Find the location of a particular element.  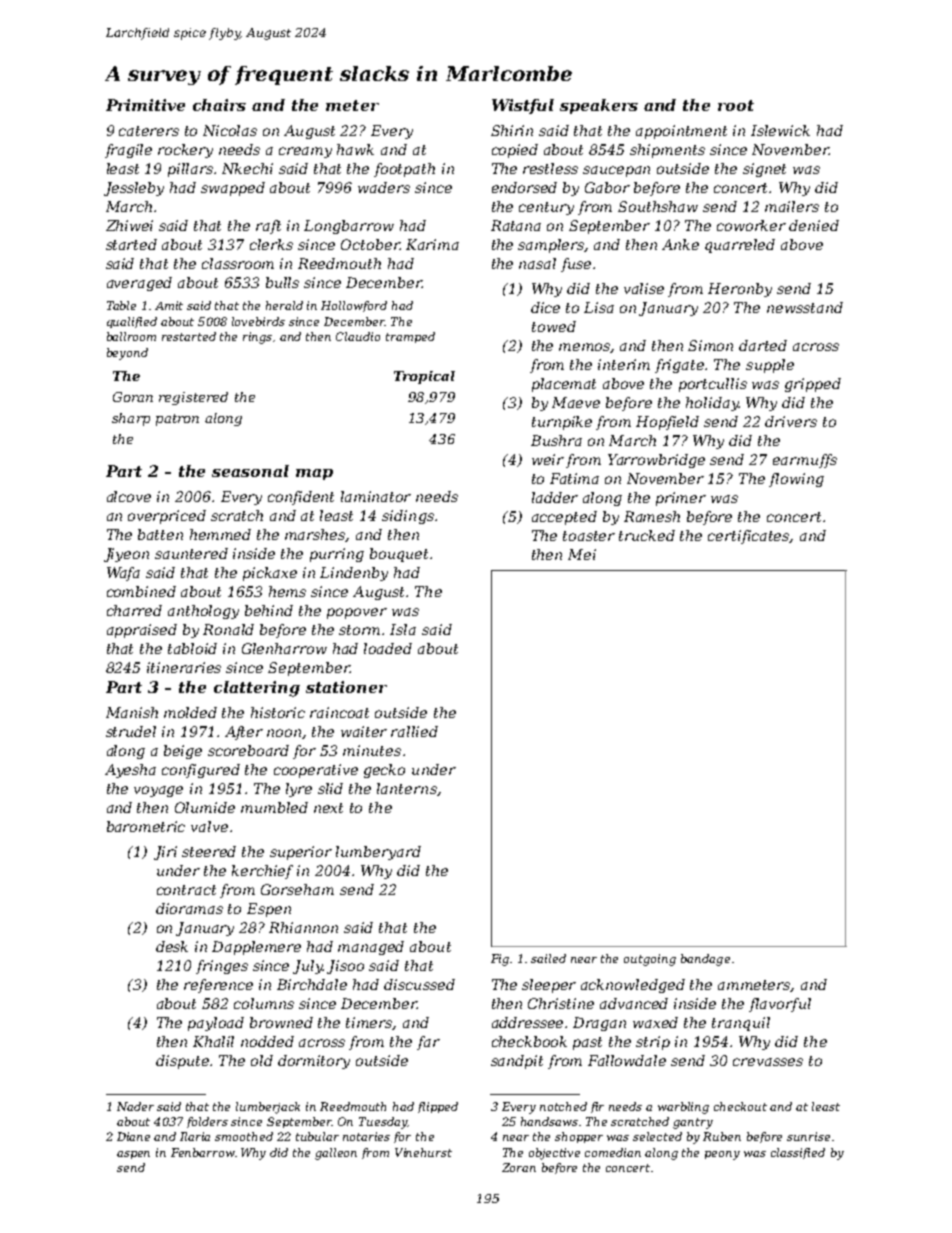

certificates is located at coordinates (749, 537).
